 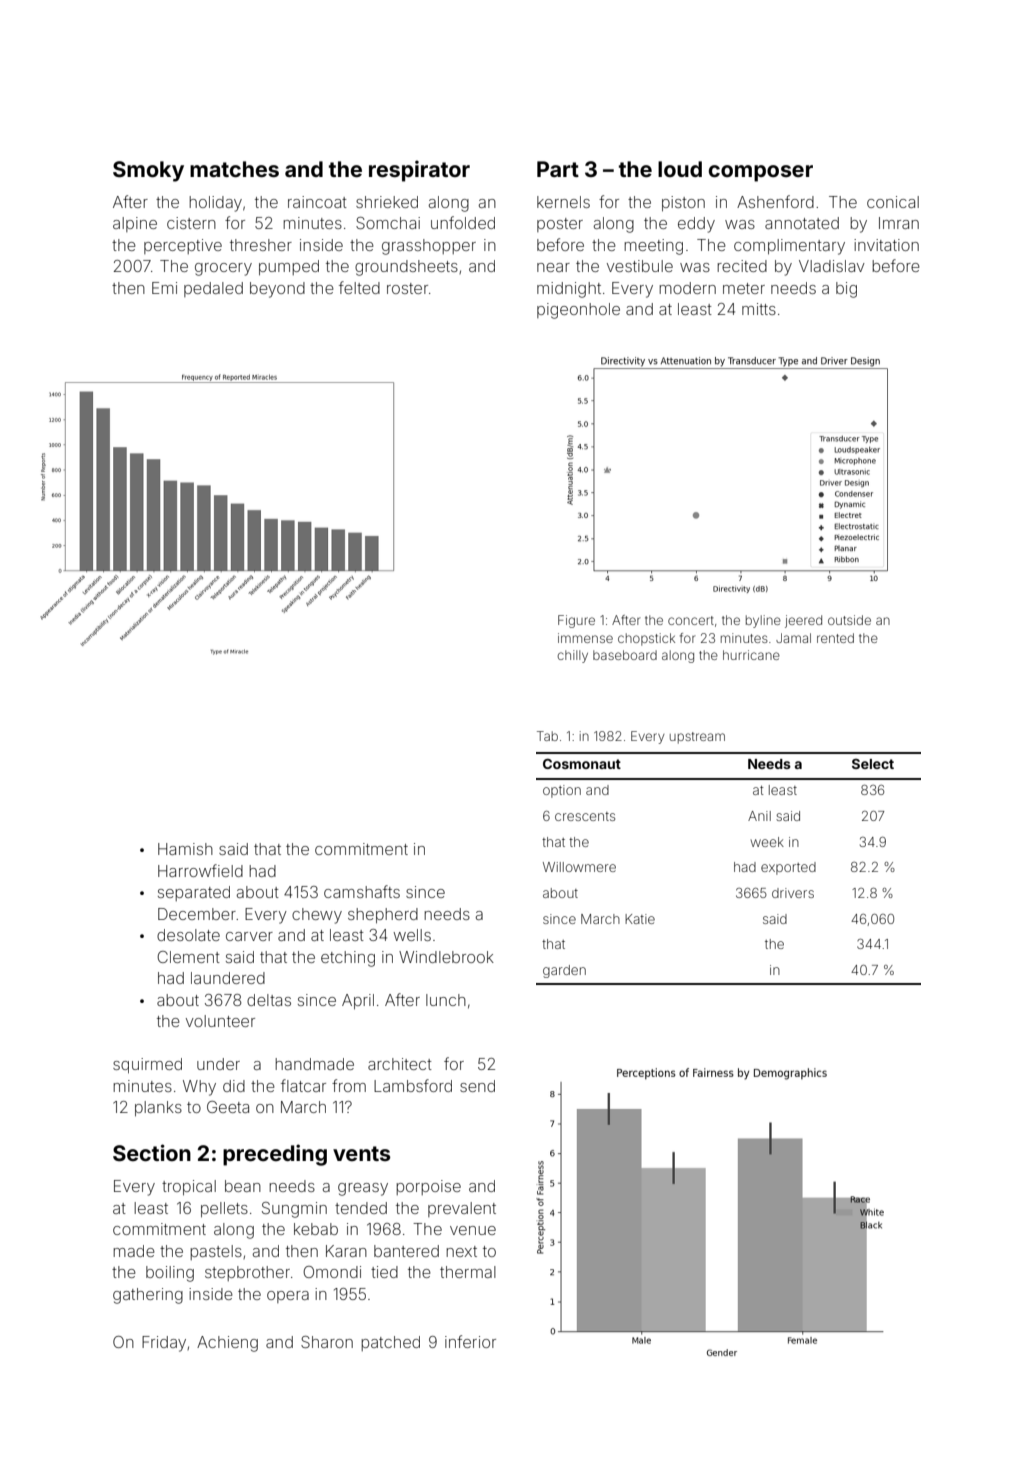 I want to click on separated, so click(x=194, y=893).
